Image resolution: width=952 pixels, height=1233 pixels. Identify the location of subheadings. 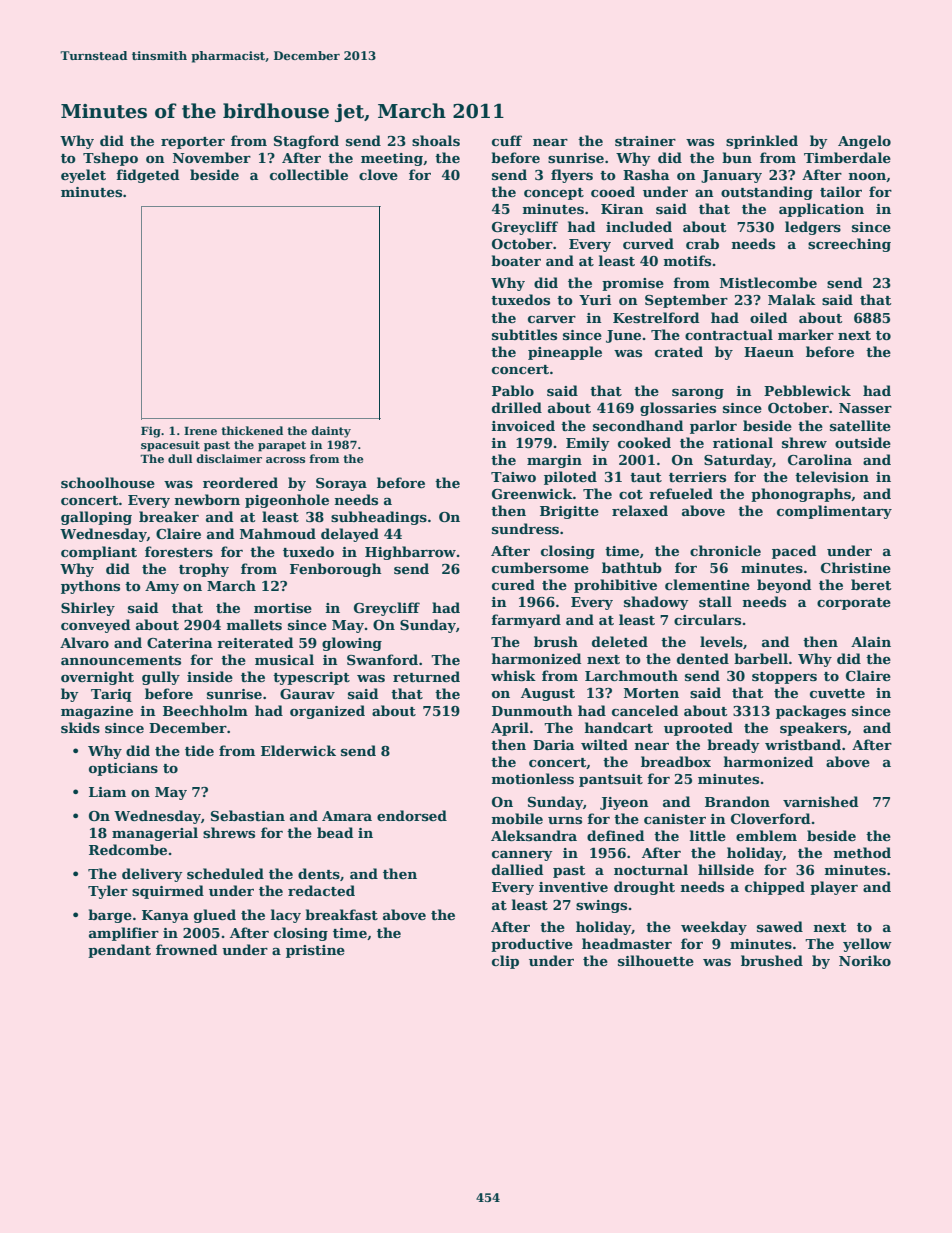
(379, 518).
